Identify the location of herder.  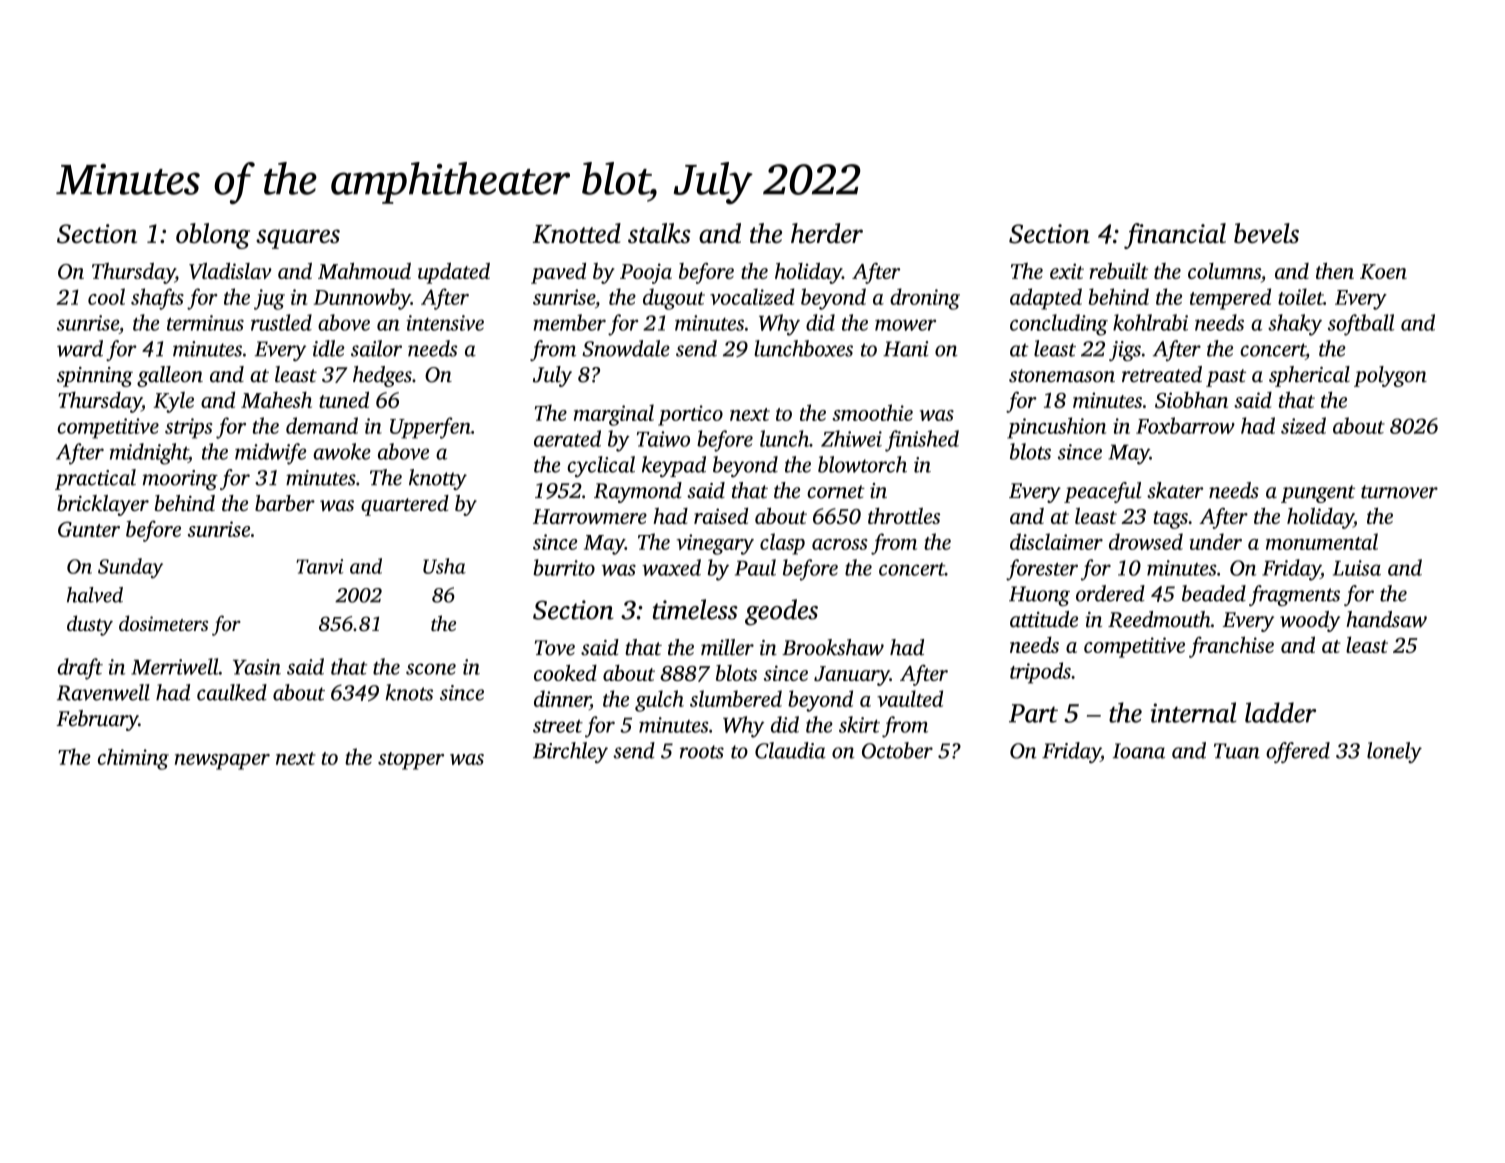
(827, 233).
